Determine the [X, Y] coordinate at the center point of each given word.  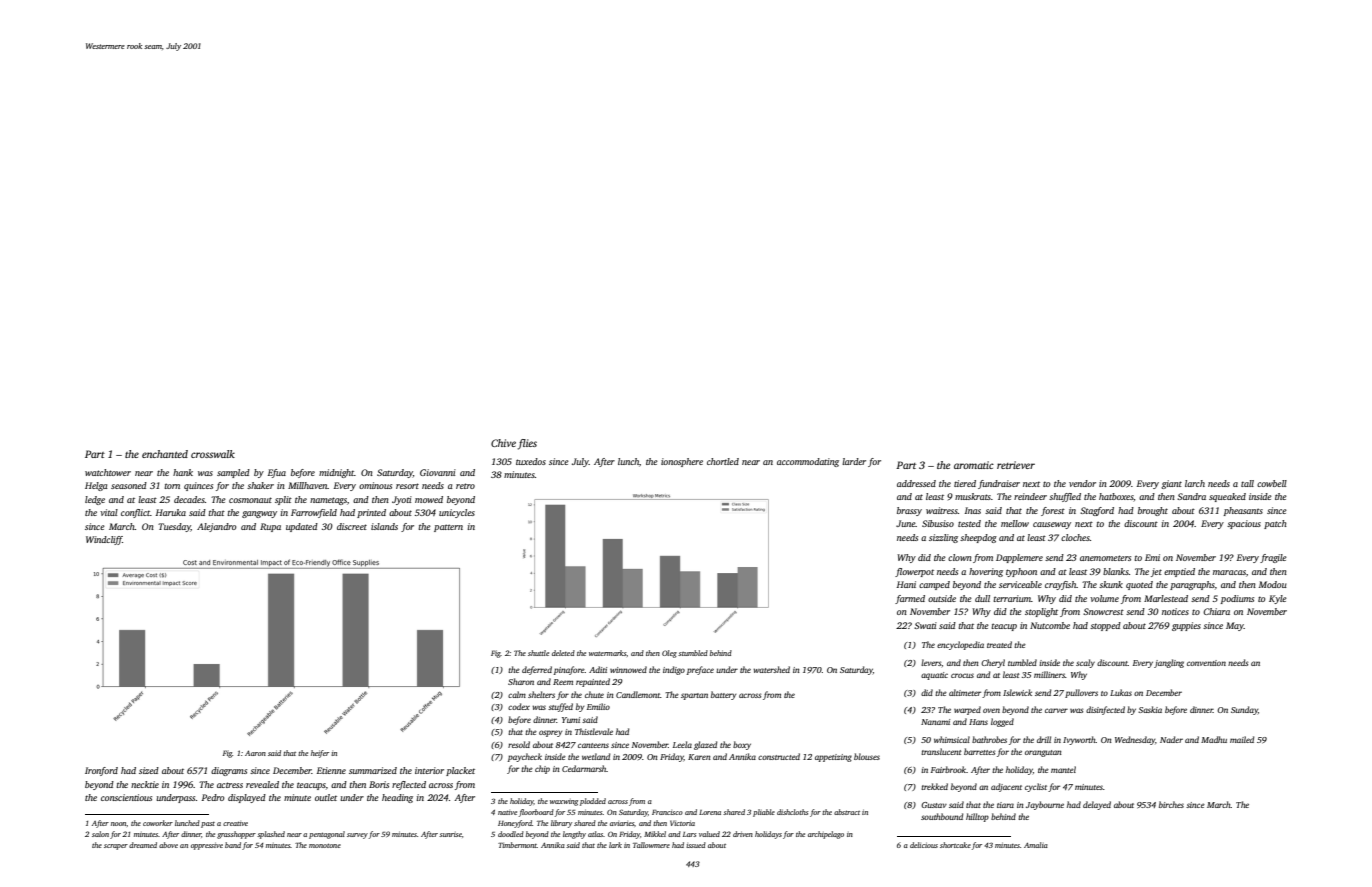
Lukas [1121, 692]
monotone [325, 845]
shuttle [538, 653]
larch [1195, 483]
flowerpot [914, 572]
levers [931, 662]
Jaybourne [1045, 805]
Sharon [521, 681]
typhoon [1021, 572]
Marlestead [1166, 598]
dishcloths [793, 812]
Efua [277, 473]
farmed [910, 599]
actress [230, 785]
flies [527, 444]
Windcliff [104, 540]
